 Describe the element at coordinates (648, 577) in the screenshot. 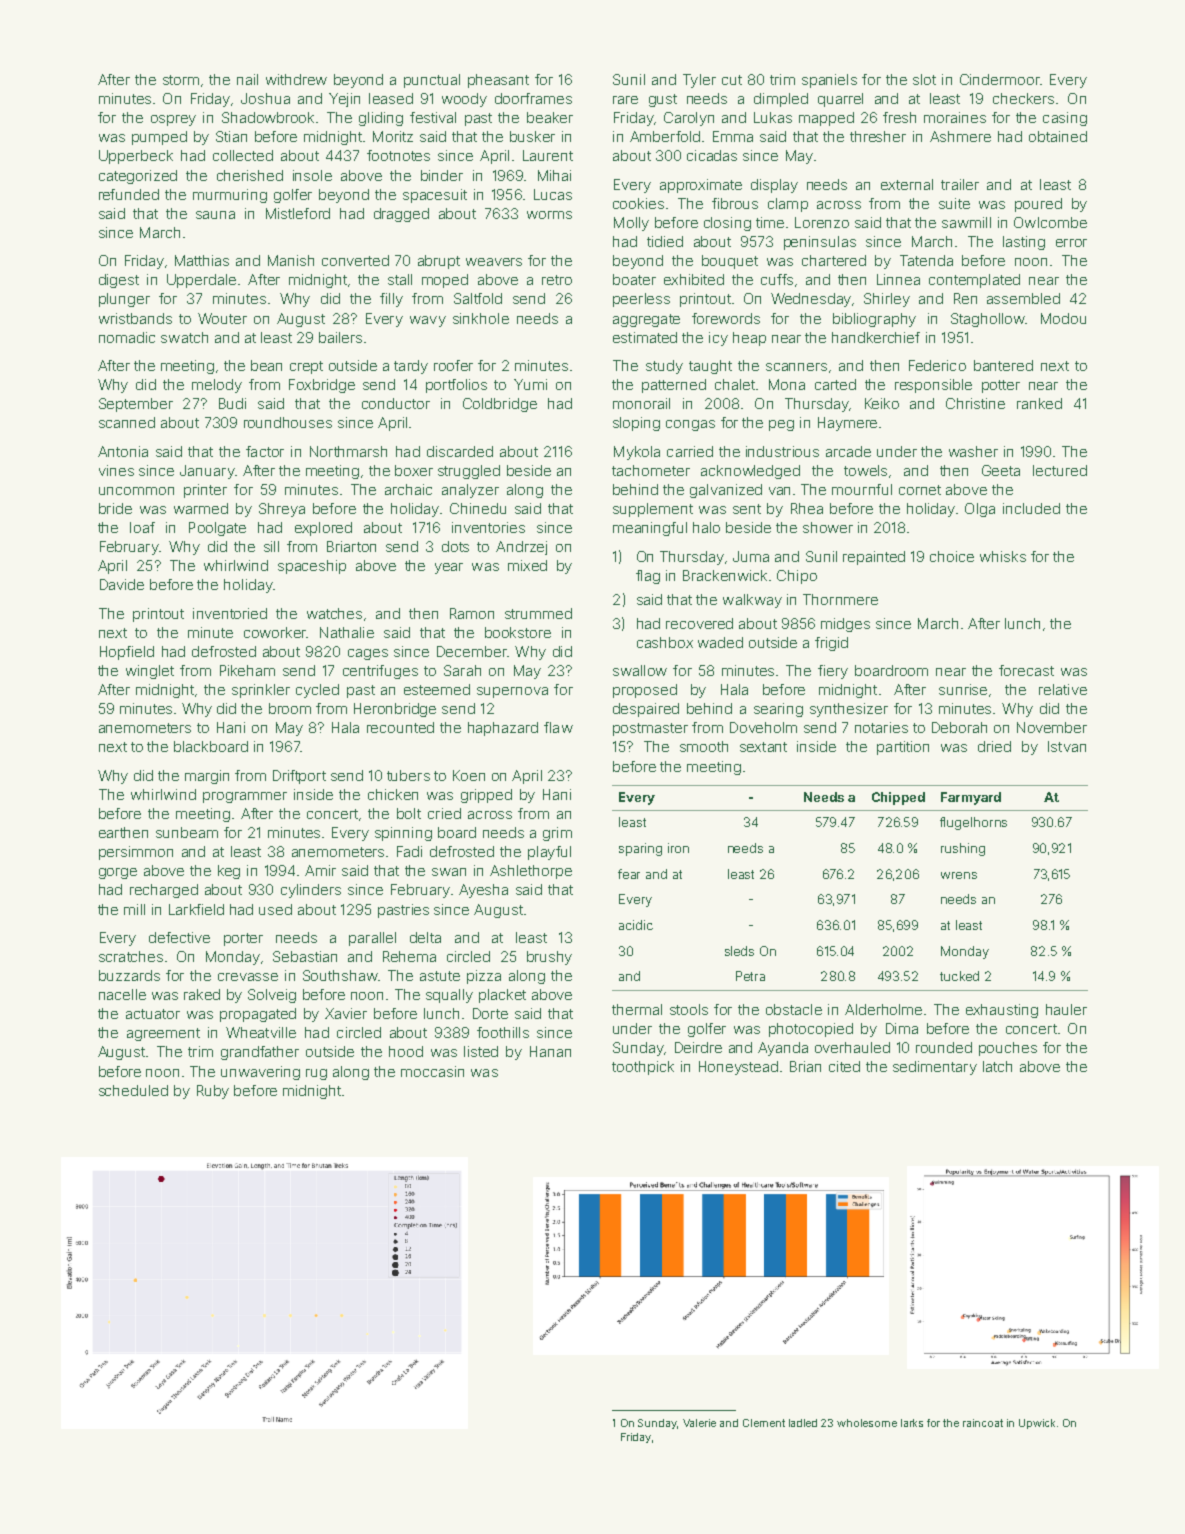

I see `flag` at that location.
